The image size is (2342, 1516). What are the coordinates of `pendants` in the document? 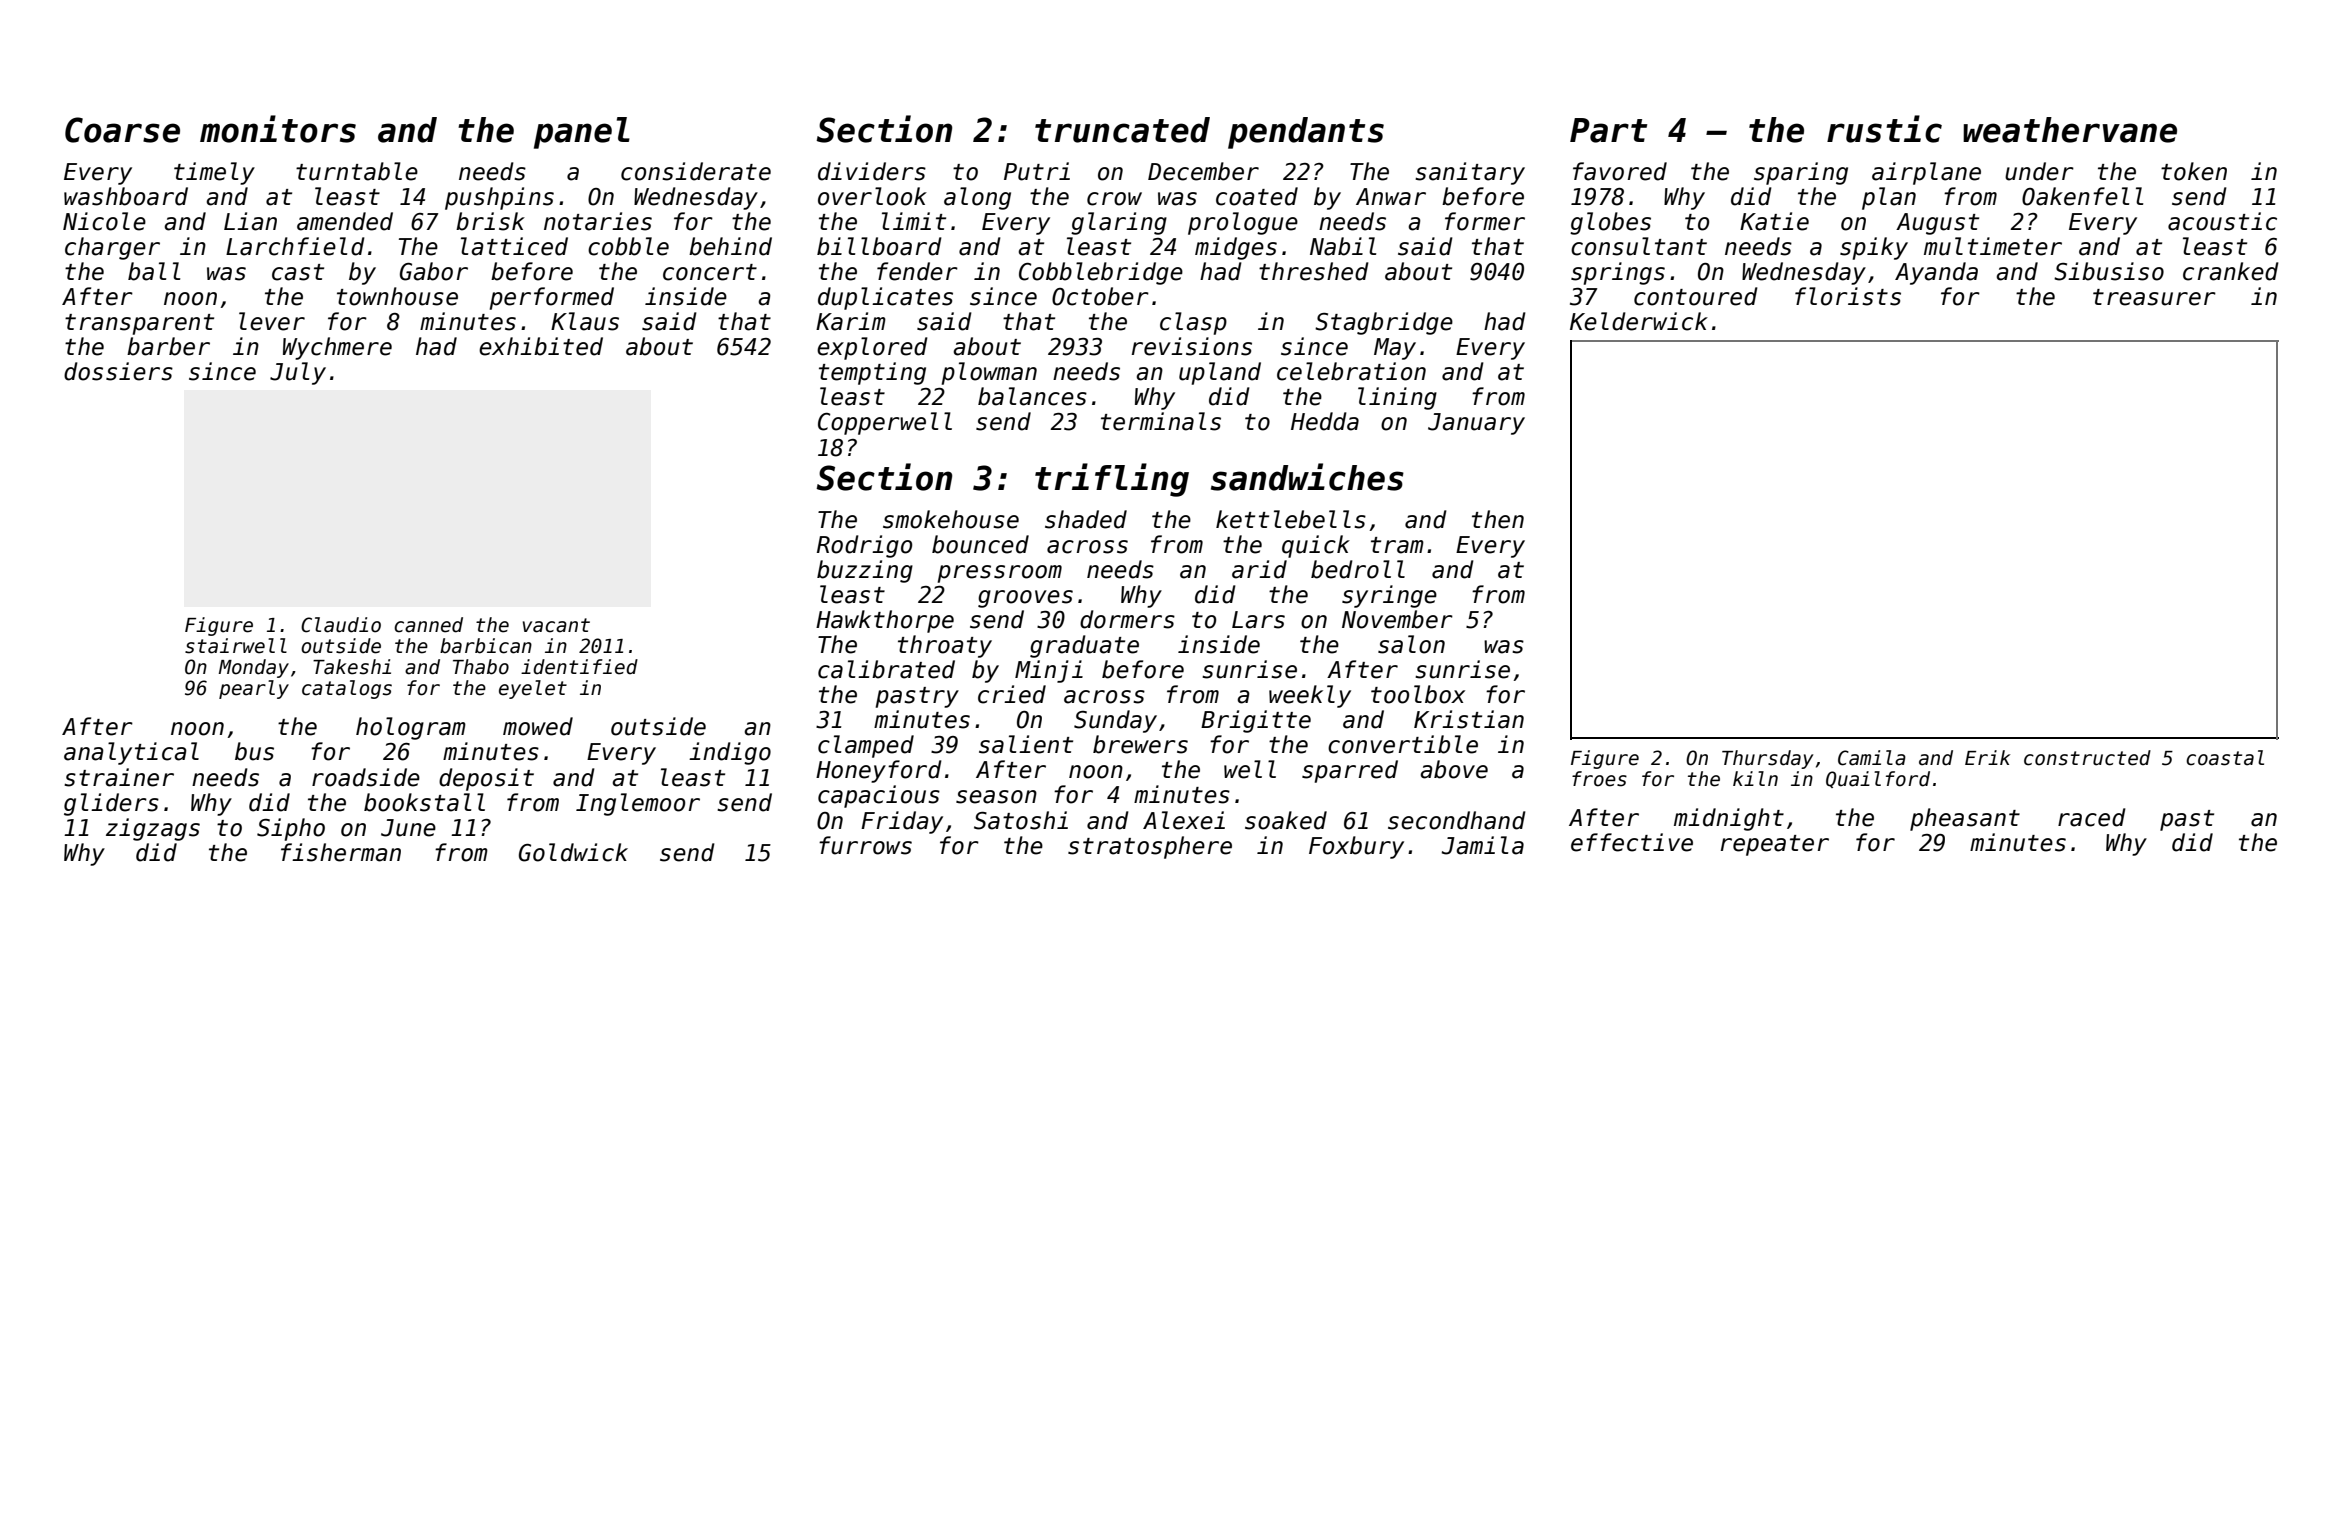 It's located at (1306, 133).
